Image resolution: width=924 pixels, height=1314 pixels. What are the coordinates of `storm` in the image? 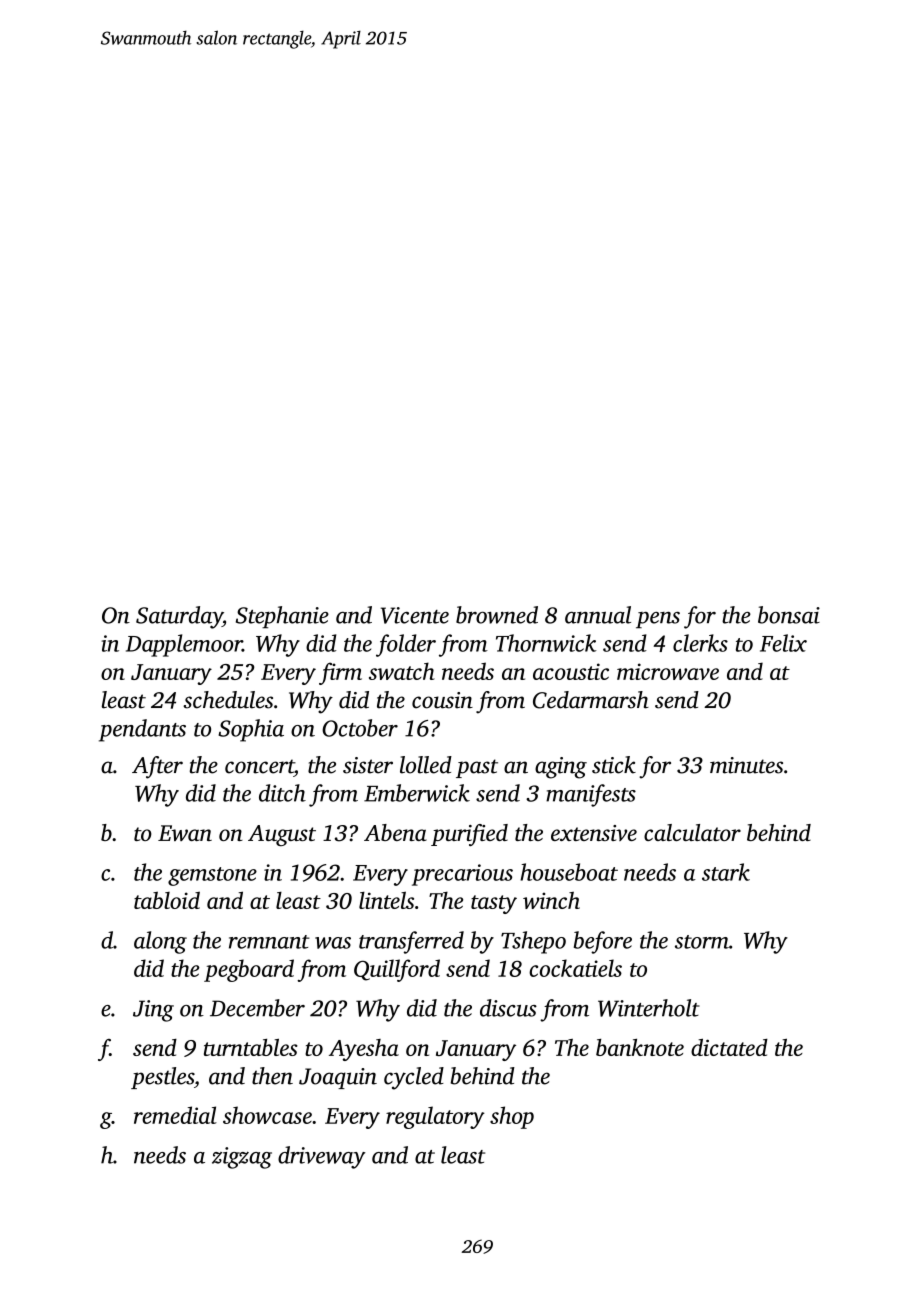 It's located at (702, 942).
